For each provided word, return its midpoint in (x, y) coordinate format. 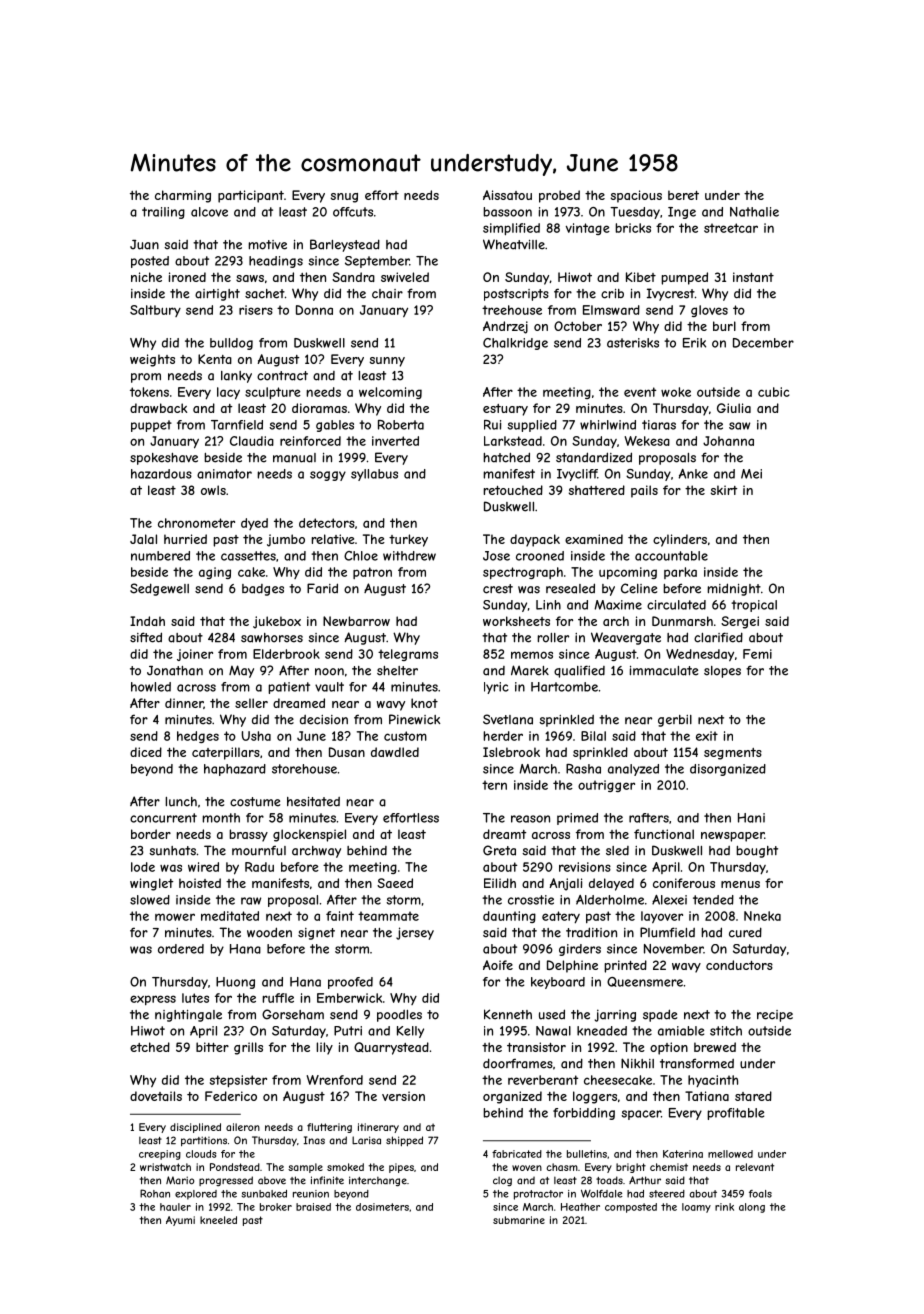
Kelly (410, 1032)
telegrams (408, 655)
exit (707, 736)
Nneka (762, 916)
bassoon (507, 212)
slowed (150, 900)
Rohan (155, 1193)
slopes (722, 672)
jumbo (286, 540)
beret (683, 195)
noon (329, 672)
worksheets (516, 621)
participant (251, 196)
